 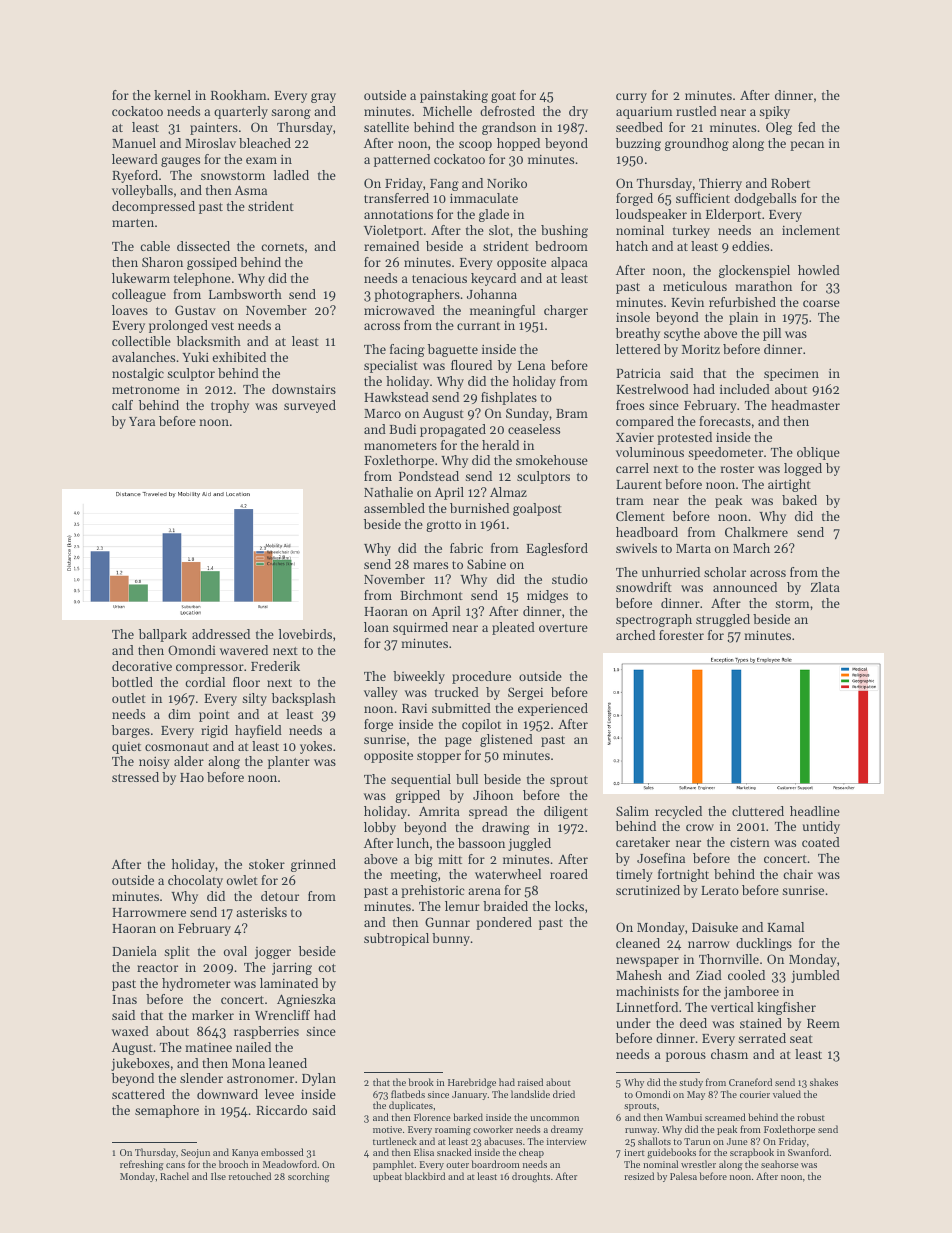 What do you see at coordinates (210, 143) in the image?
I see `Miroslav` at bounding box center [210, 143].
